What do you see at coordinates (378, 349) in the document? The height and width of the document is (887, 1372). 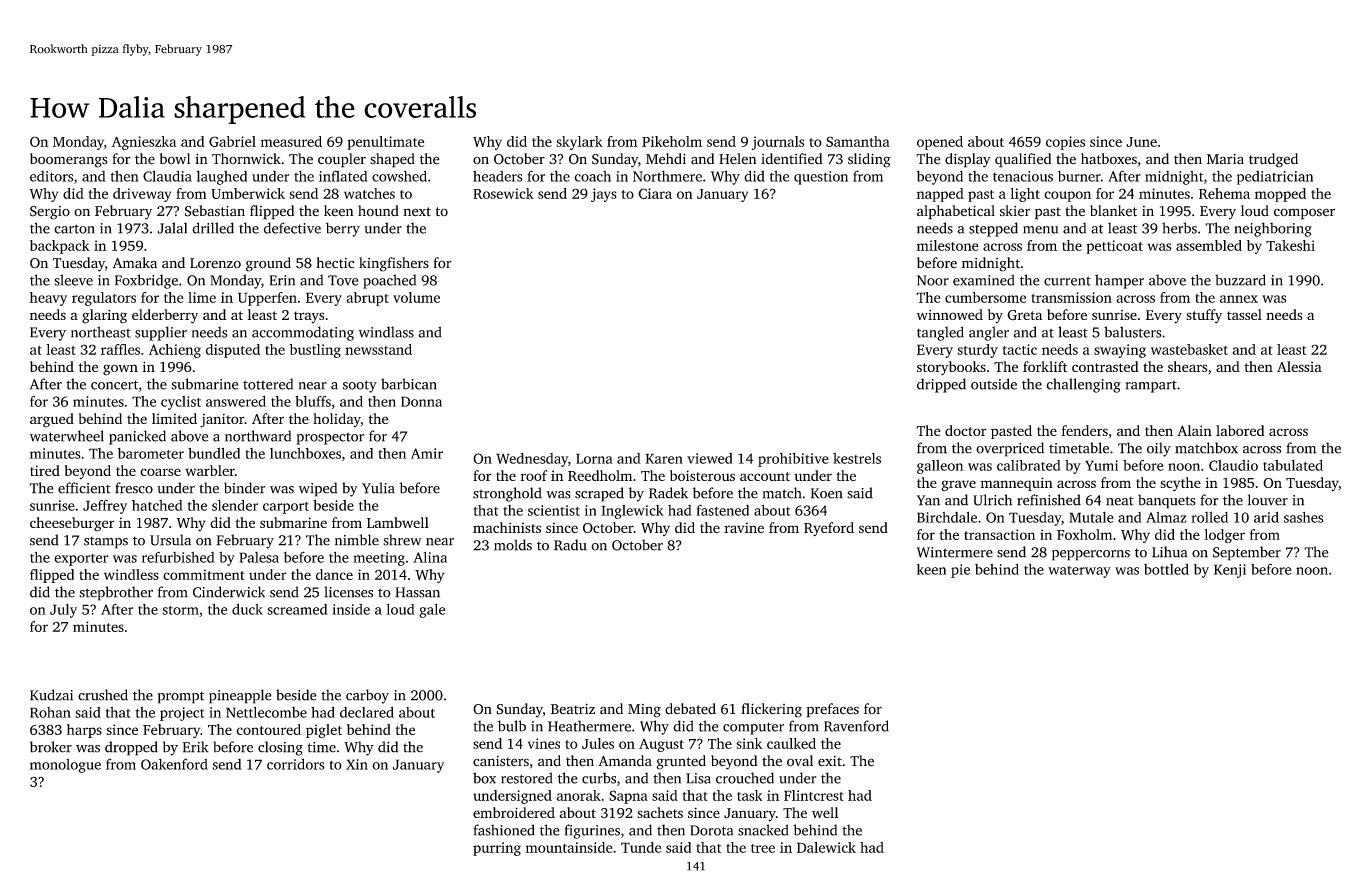 I see `newsstand` at bounding box center [378, 349].
